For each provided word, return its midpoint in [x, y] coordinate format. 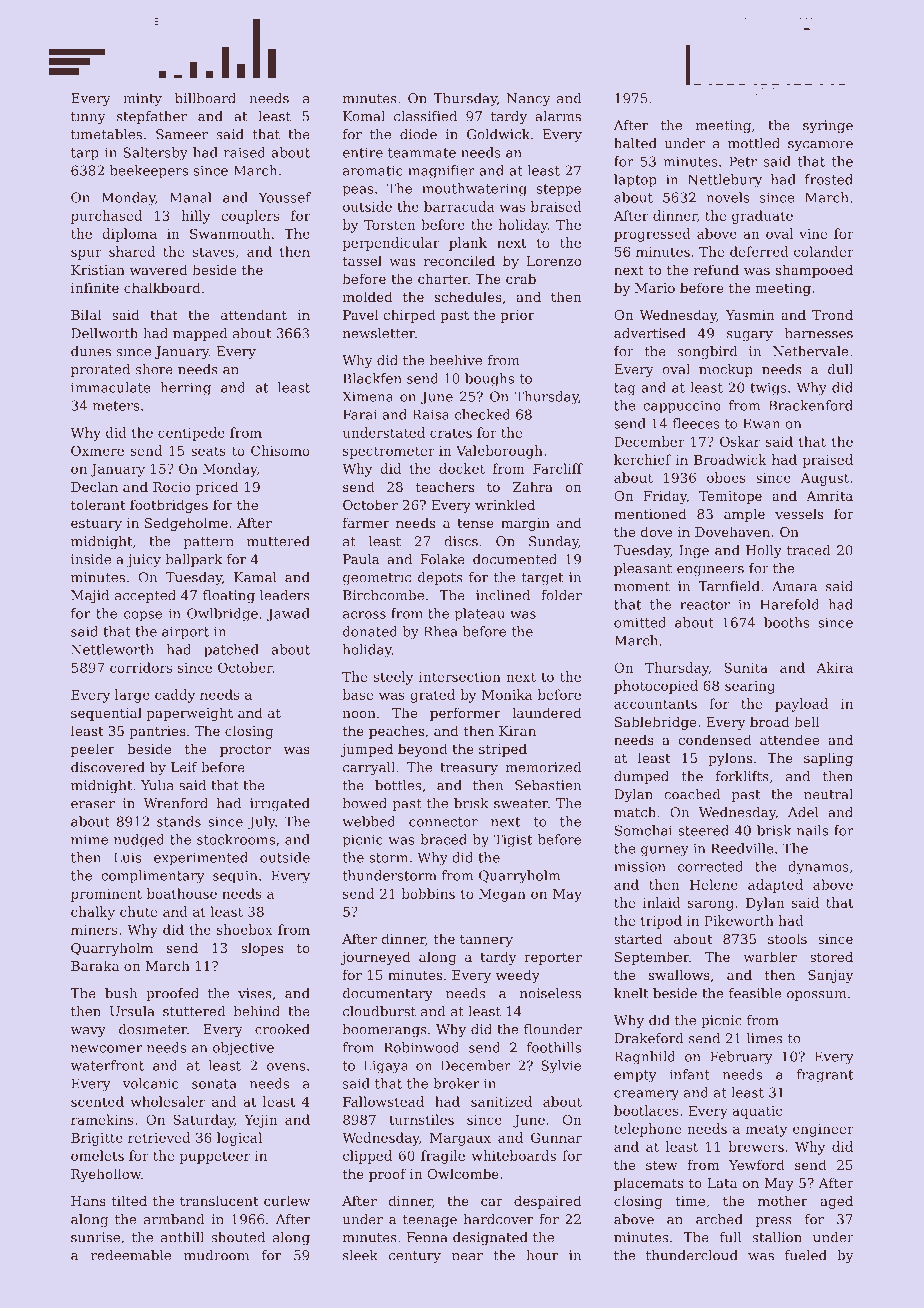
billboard [205, 98]
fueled [806, 1255]
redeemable [131, 1255]
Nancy [529, 99]
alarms [558, 116]
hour [542, 1255]
